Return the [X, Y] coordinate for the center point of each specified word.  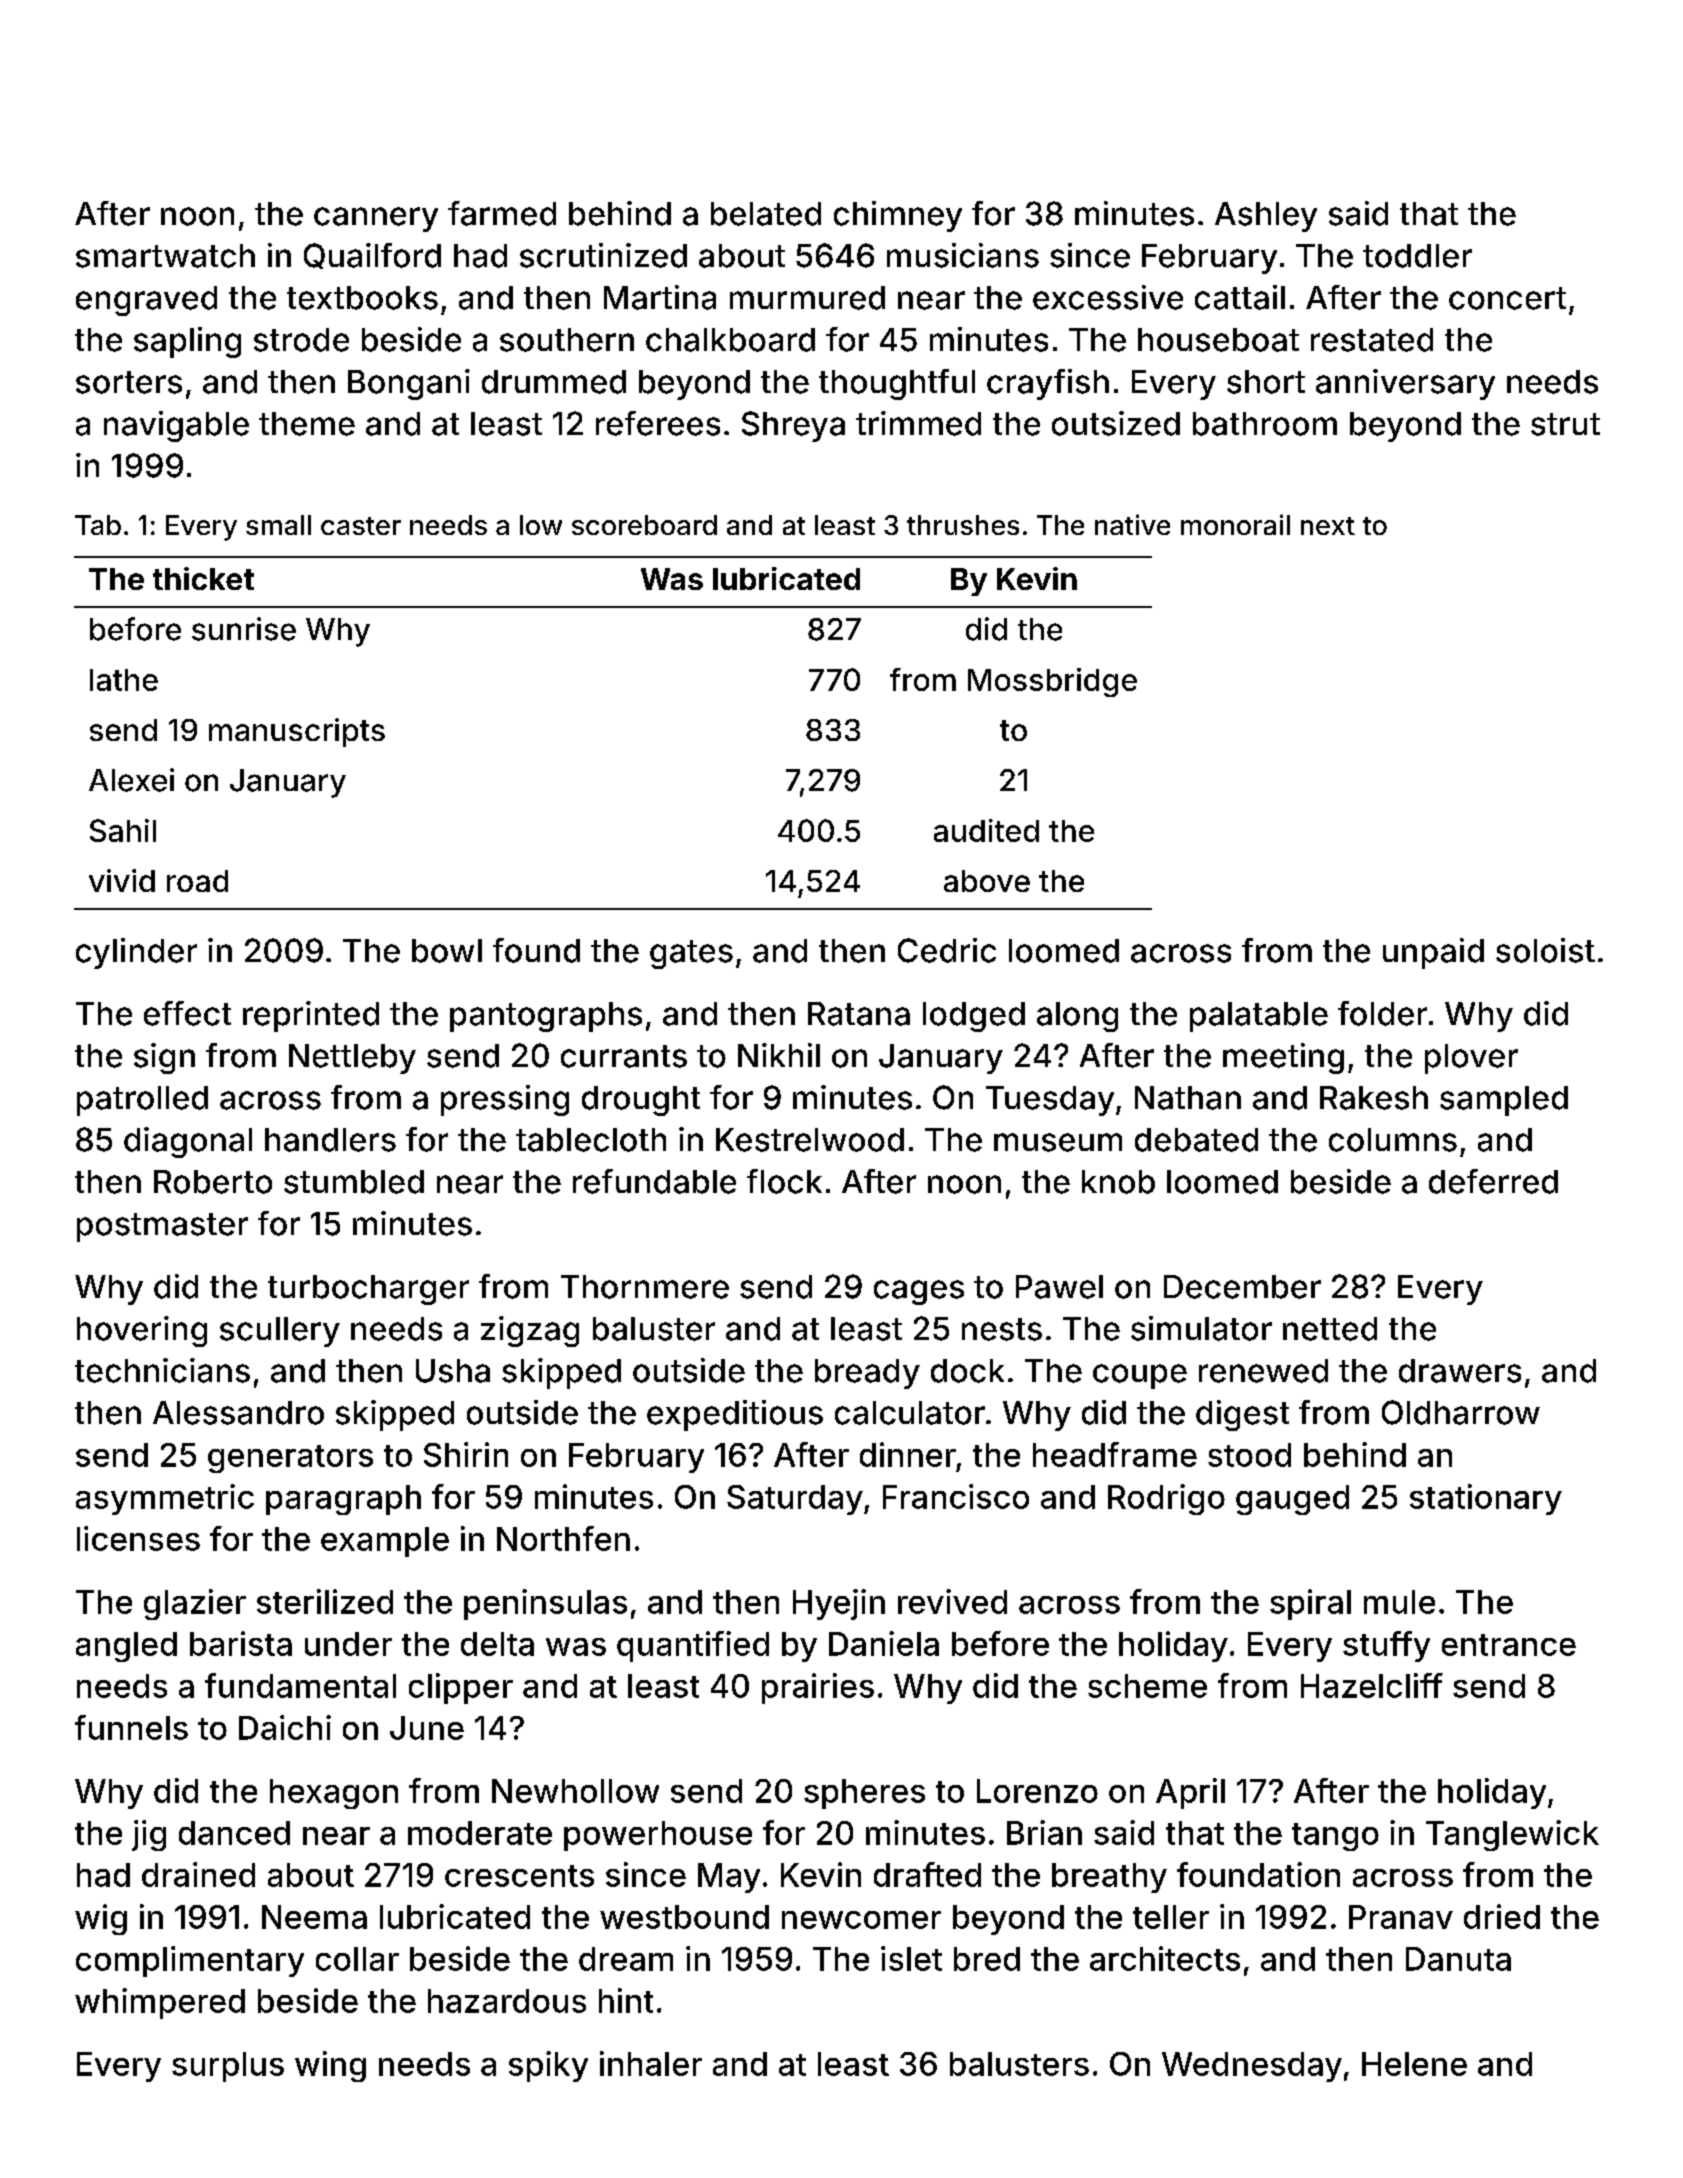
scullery [280, 1332]
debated [1196, 1140]
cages [919, 1292]
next [1328, 526]
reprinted [311, 1016]
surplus [228, 2067]
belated [766, 214]
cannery [376, 219]
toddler [1417, 256]
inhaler [651, 2063]
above [987, 881]
